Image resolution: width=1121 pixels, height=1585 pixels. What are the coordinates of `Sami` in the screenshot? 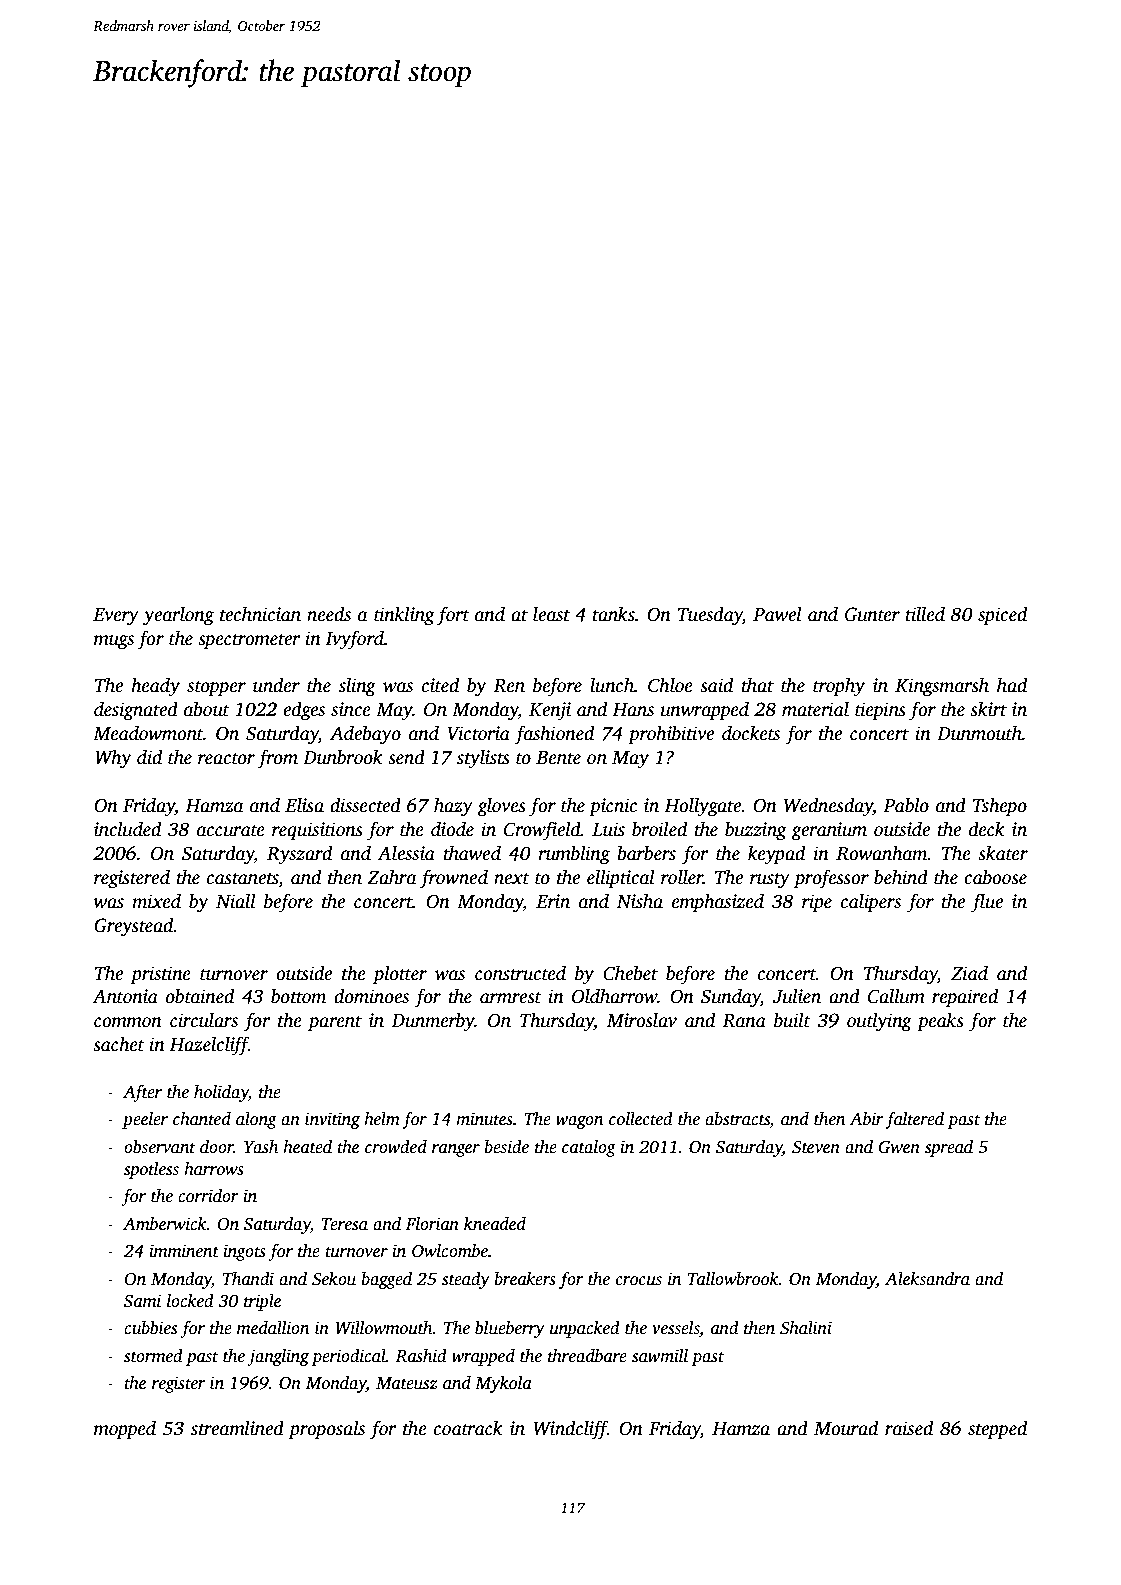 It's located at (142, 1301).
